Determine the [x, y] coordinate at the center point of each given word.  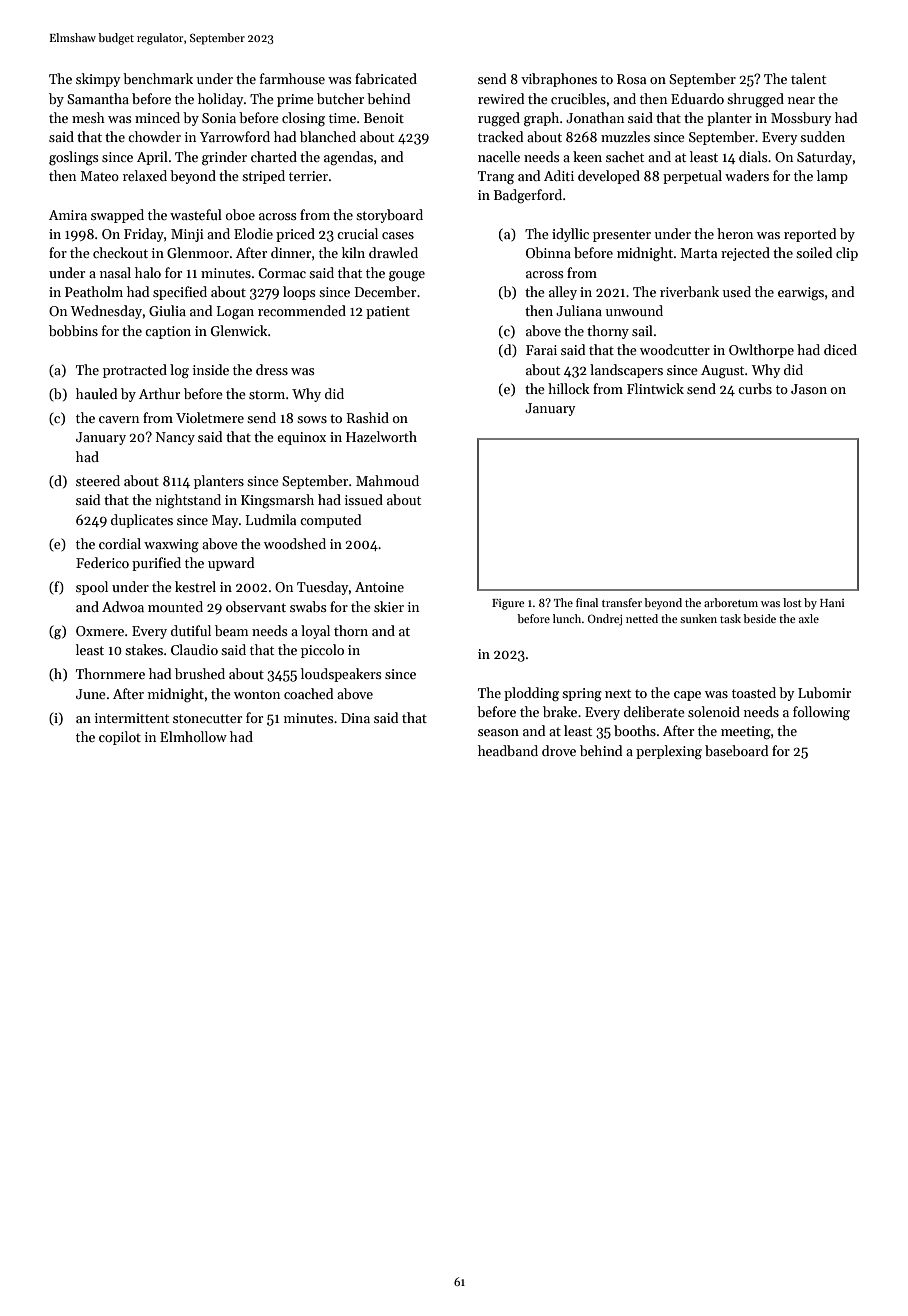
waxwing [171, 546]
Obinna [548, 252]
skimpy [98, 80]
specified [180, 293]
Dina [355, 718]
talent [808, 78]
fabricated [386, 78]
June [91, 694]
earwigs [801, 294]
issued [364, 499]
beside [759, 618]
